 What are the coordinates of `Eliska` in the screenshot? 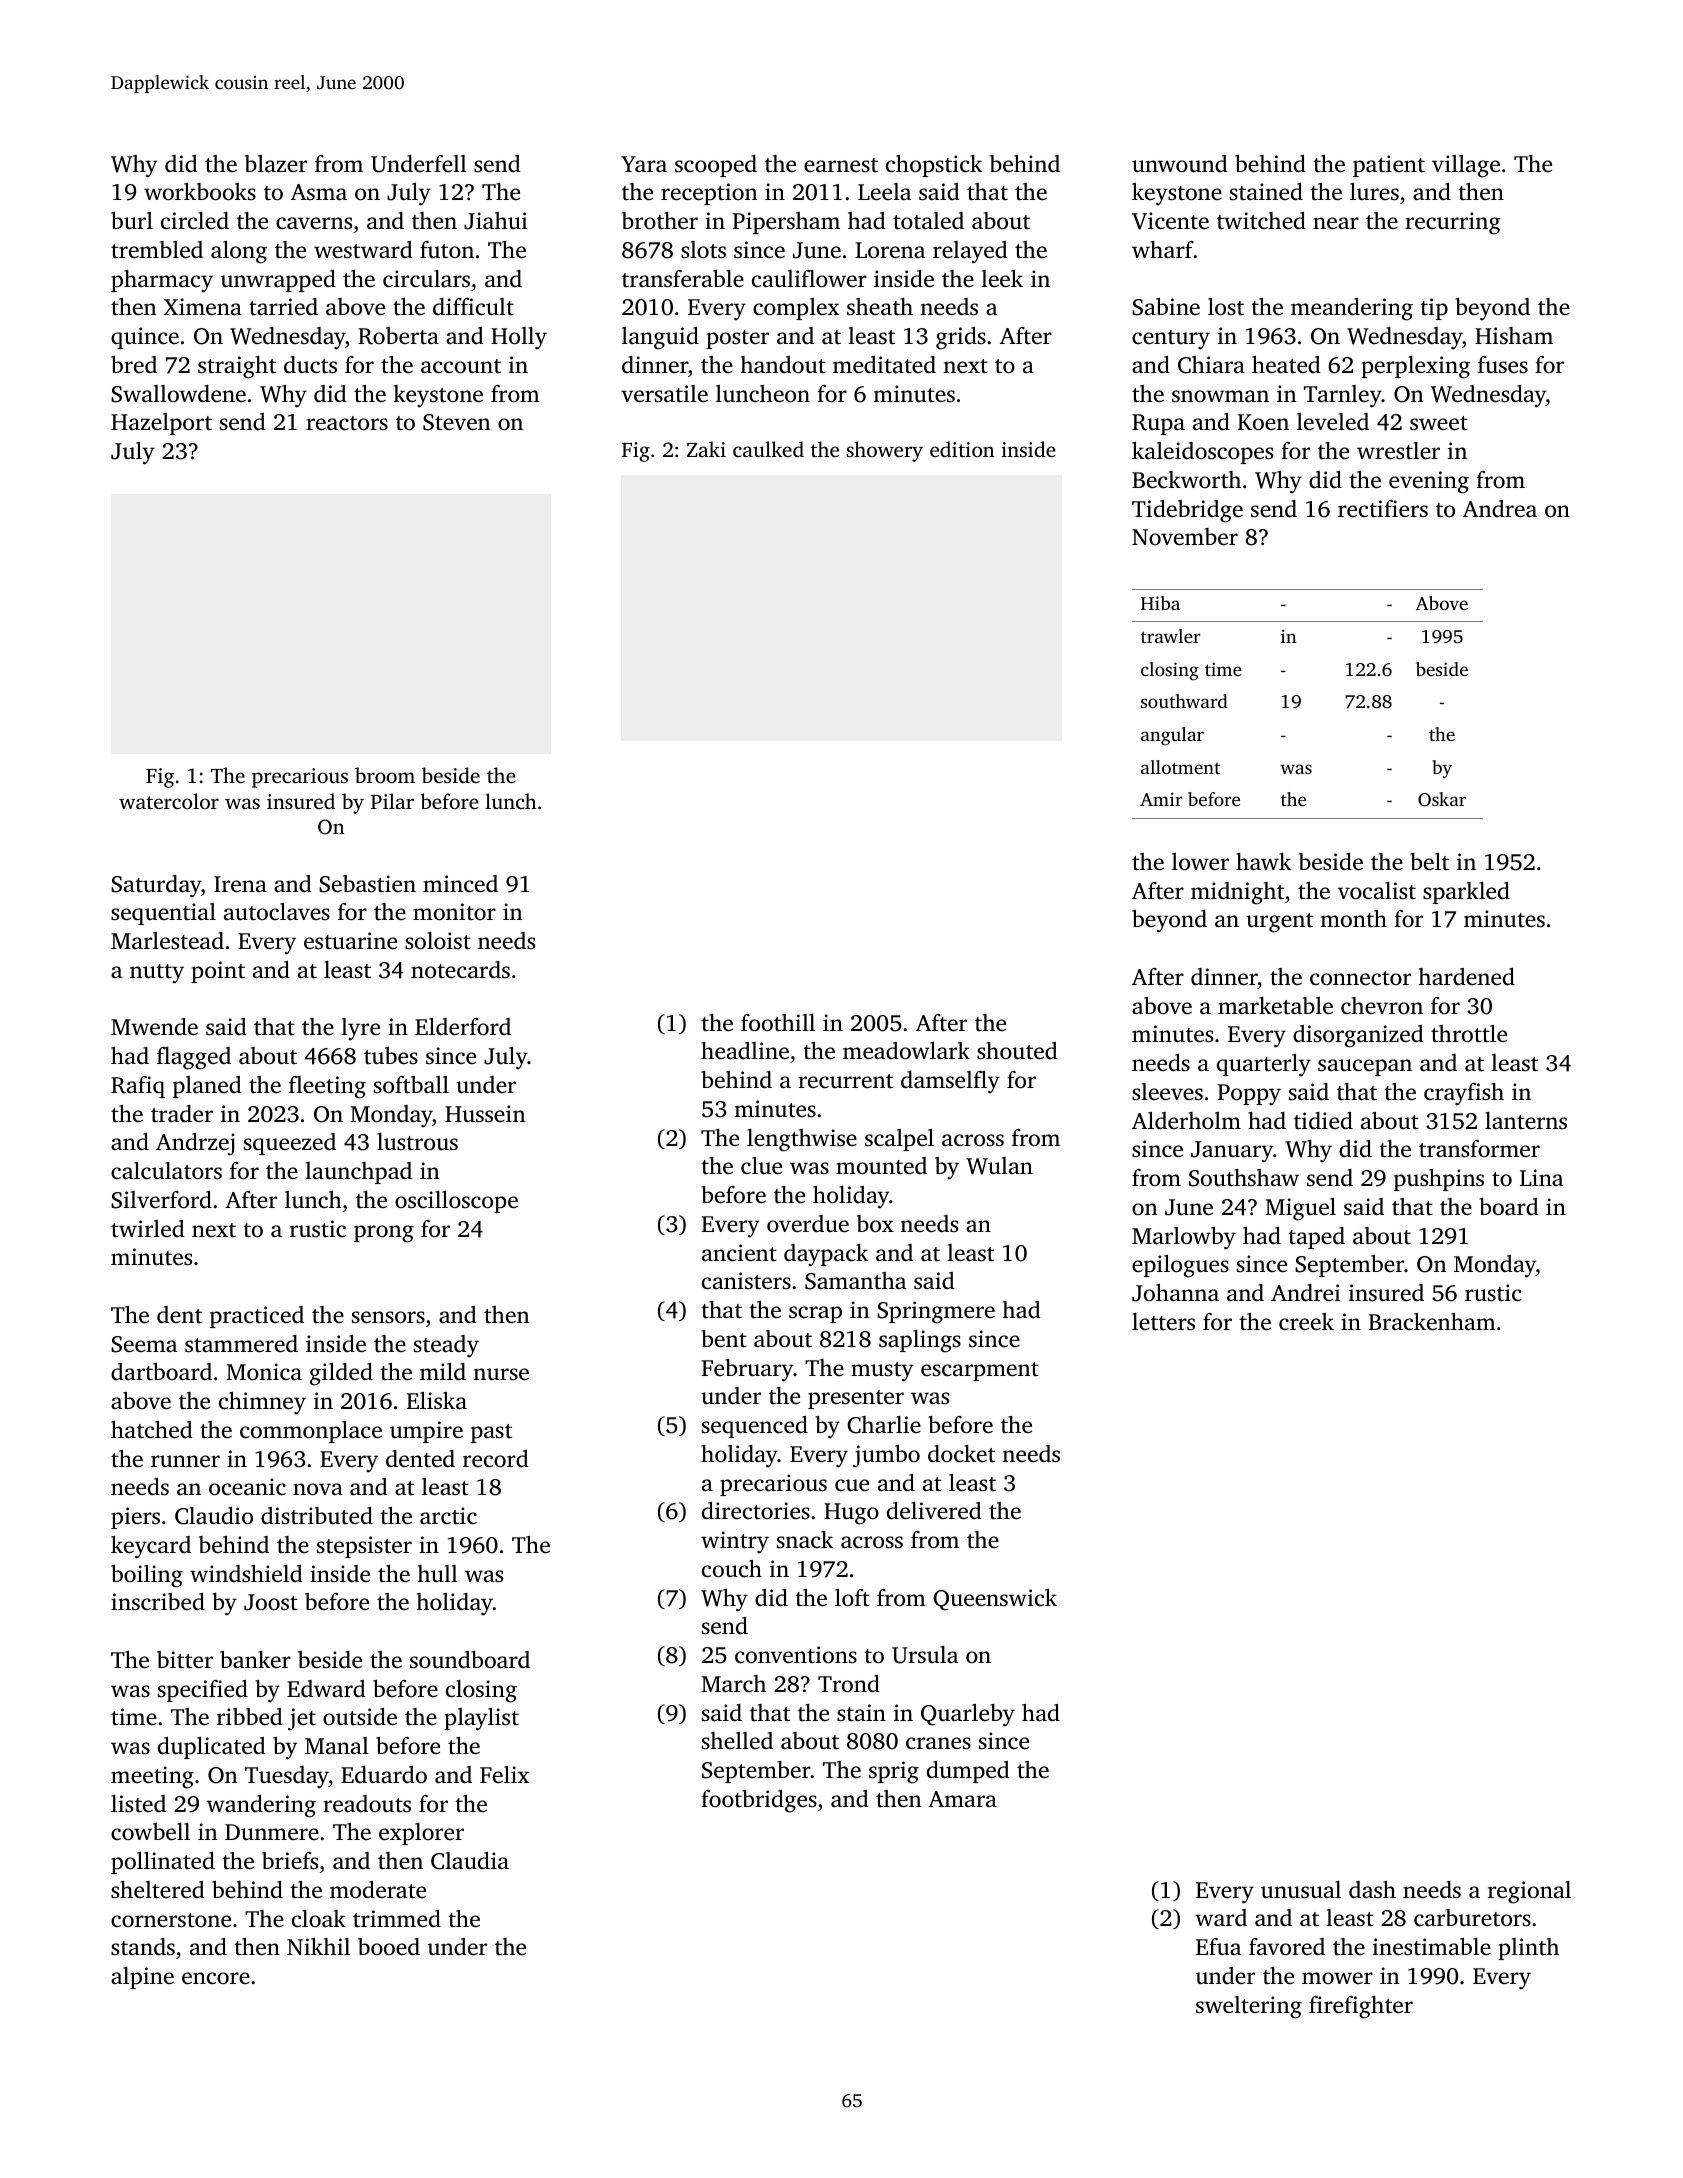 It's located at (436, 1401).
